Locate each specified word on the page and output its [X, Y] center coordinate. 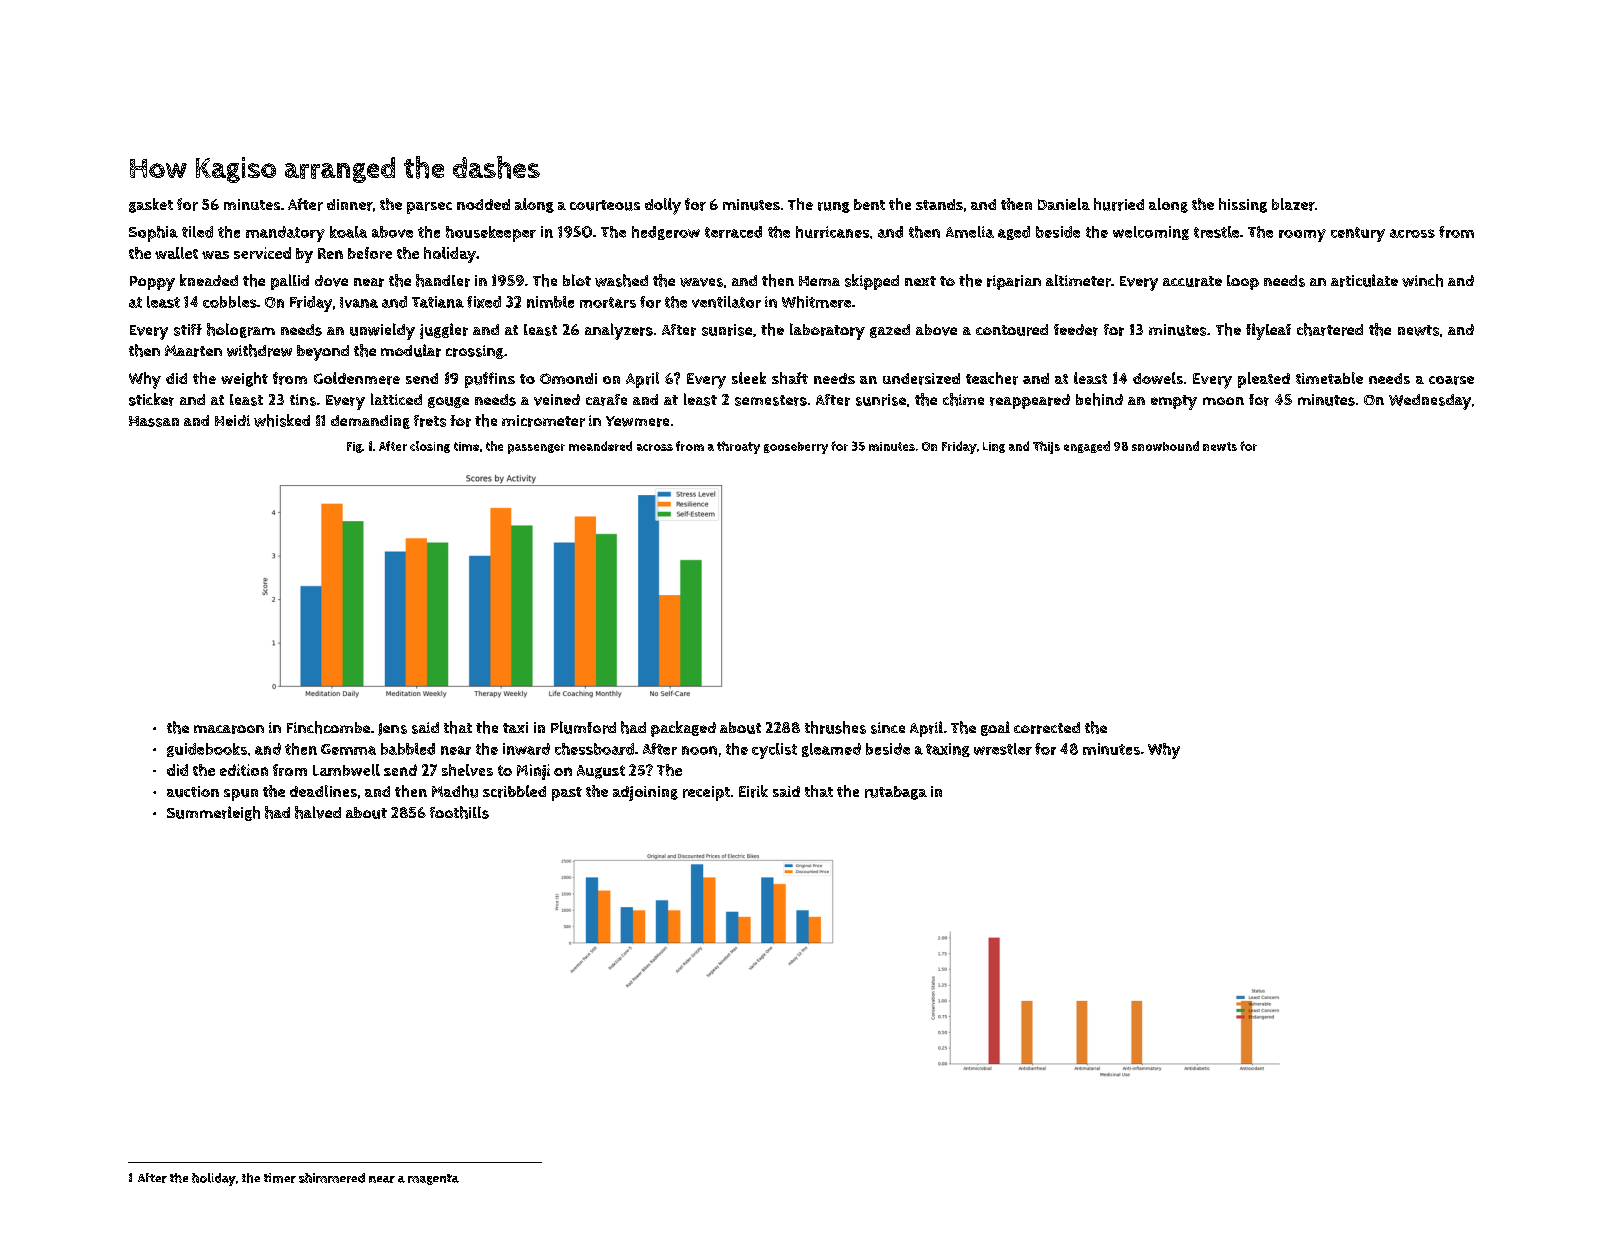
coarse [1451, 380]
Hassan [154, 421]
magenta [433, 1179]
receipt [706, 793]
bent [869, 204]
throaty [738, 447]
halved [318, 812]
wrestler [1003, 749]
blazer [1293, 204]
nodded [483, 204]
